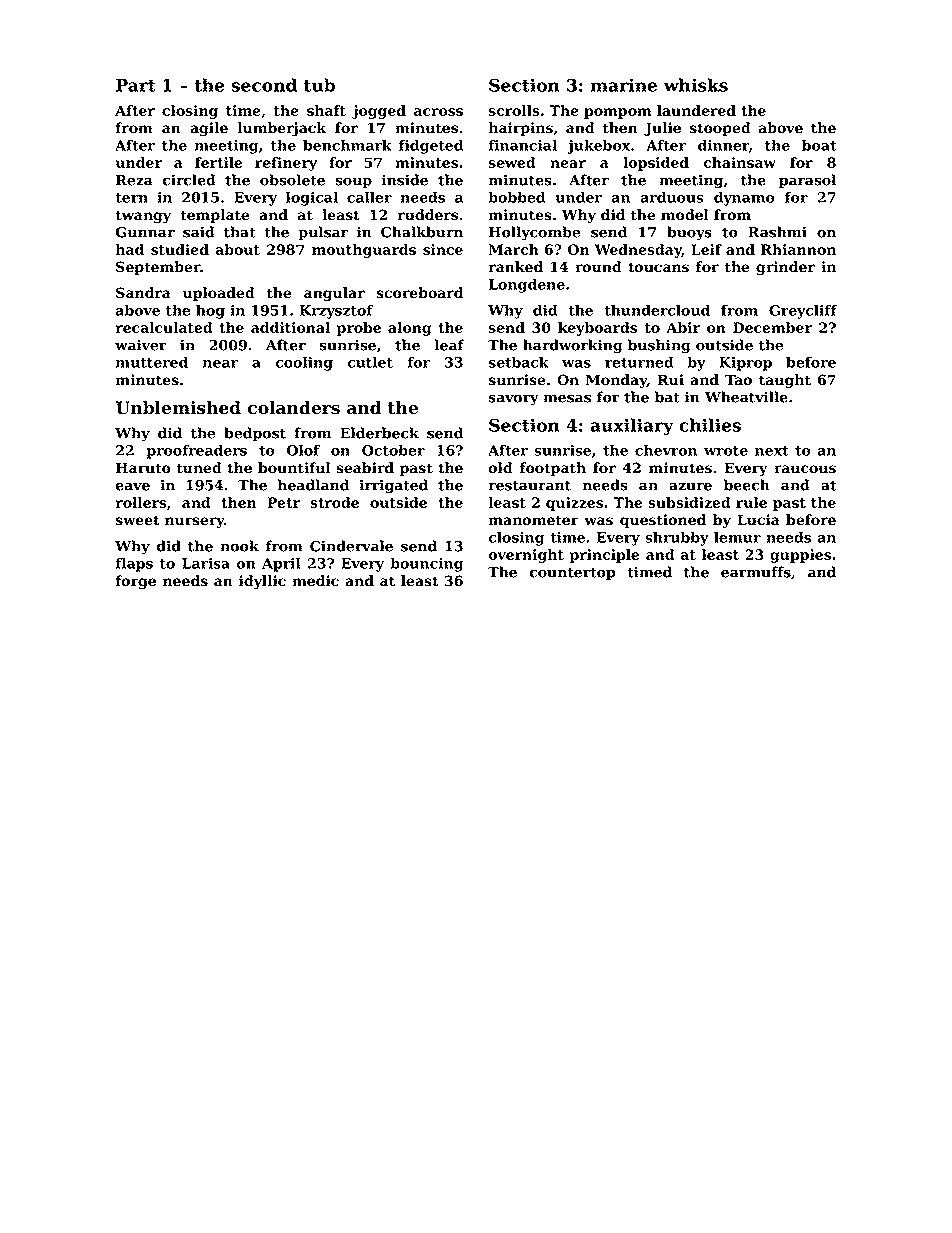  Describe the element at coordinates (695, 85) in the page. I see `whisks` at that location.
